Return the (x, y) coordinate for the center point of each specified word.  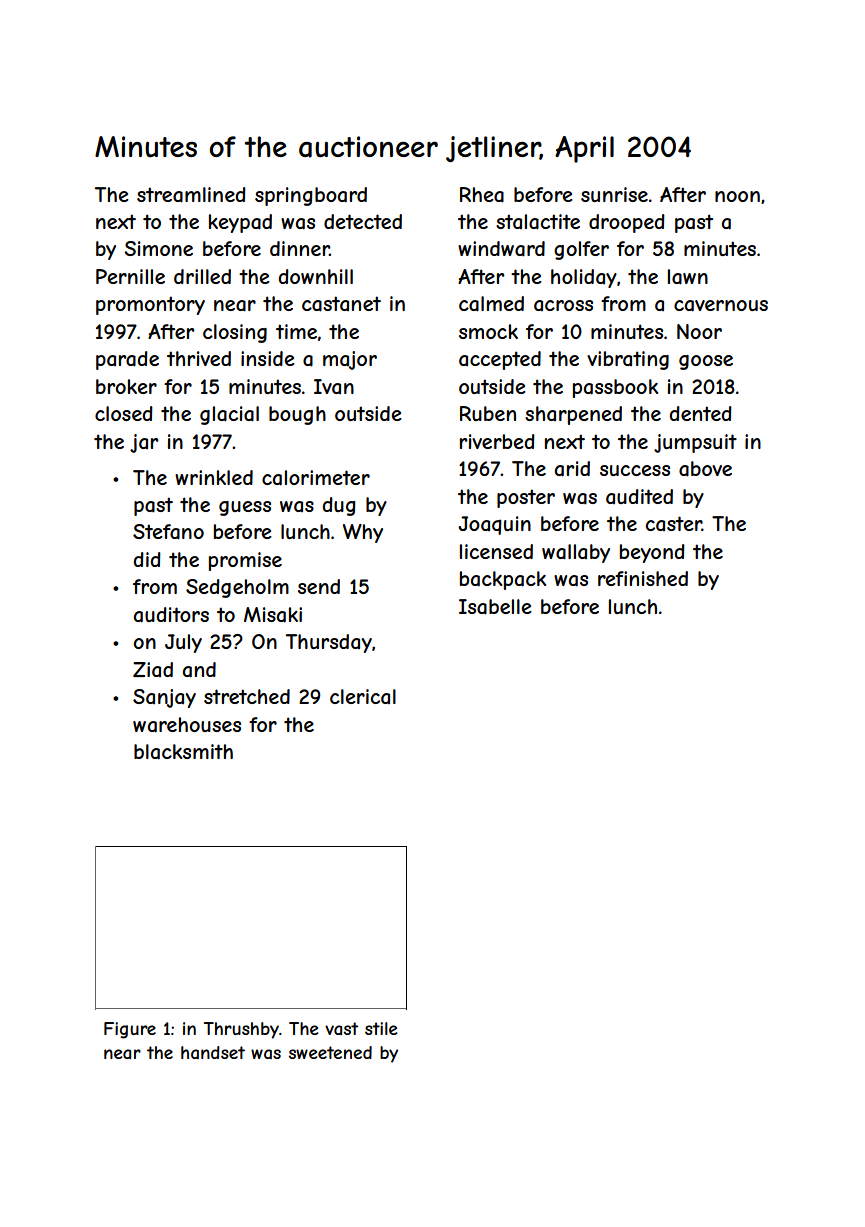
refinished (643, 578)
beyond (652, 553)
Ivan (334, 386)
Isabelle (495, 607)
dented (701, 413)
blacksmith (183, 752)
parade (127, 360)
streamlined (191, 195)
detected (363, 221)
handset (213, 1052)
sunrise (614, 194)
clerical (363, 696)
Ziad (153, 669)
